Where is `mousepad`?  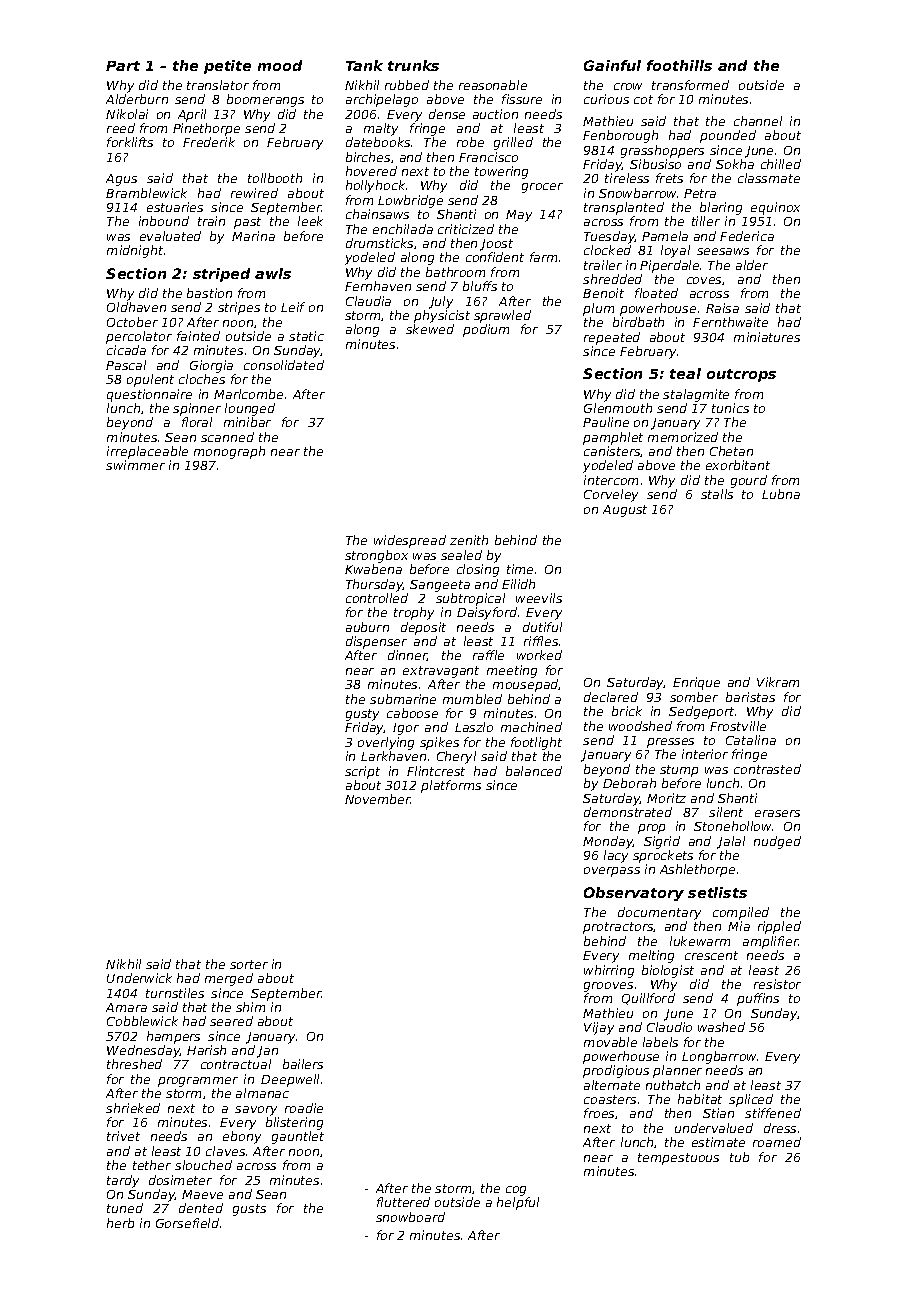
mousepad is located at coordinates (526, 685).
